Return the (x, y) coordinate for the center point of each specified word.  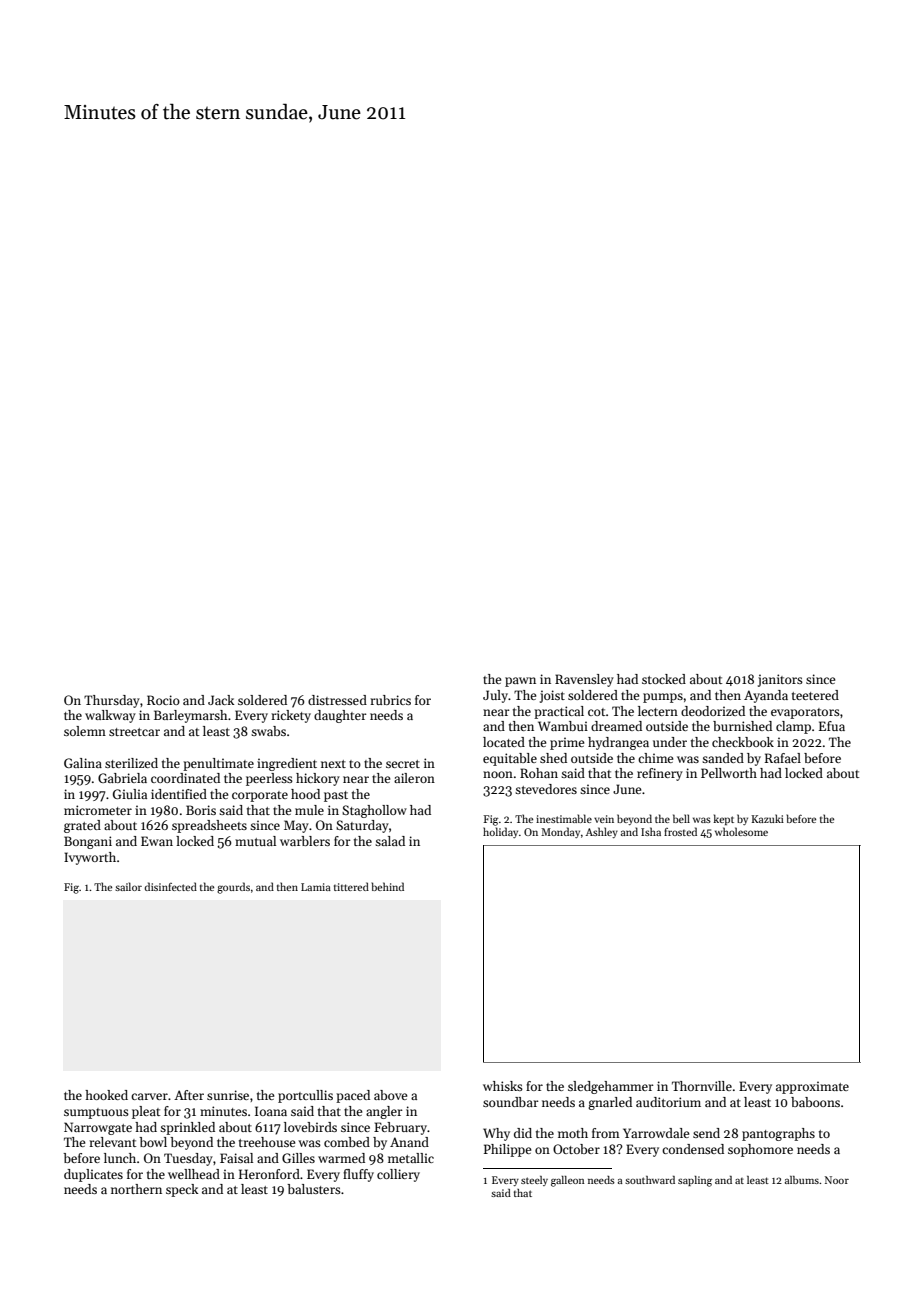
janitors (780, 680)
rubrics (390, 700)
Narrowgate (98, 1128)
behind (387, 886)
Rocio (163, 700)
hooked (106, 1095)
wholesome (741, 831)
